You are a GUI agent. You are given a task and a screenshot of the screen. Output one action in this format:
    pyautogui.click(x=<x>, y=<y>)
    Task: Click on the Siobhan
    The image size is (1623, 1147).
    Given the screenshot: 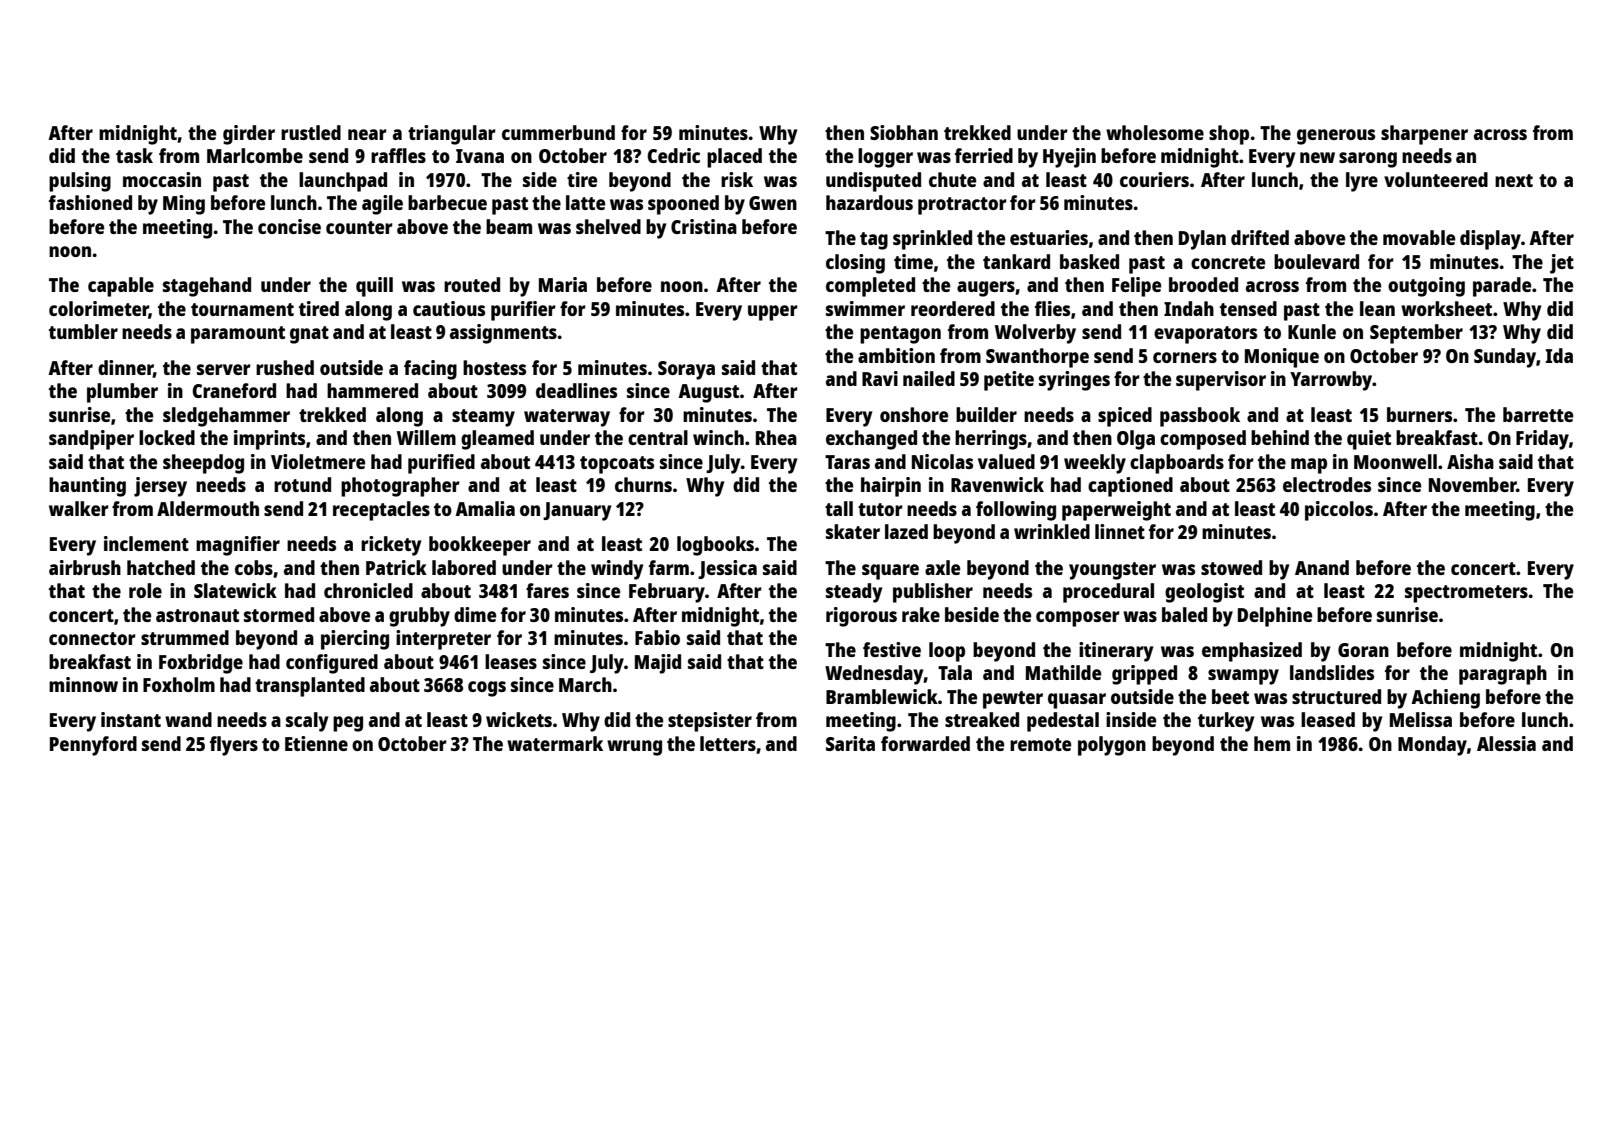 What is the action you would take?
    pyautogui.click(x=904, y=132)
